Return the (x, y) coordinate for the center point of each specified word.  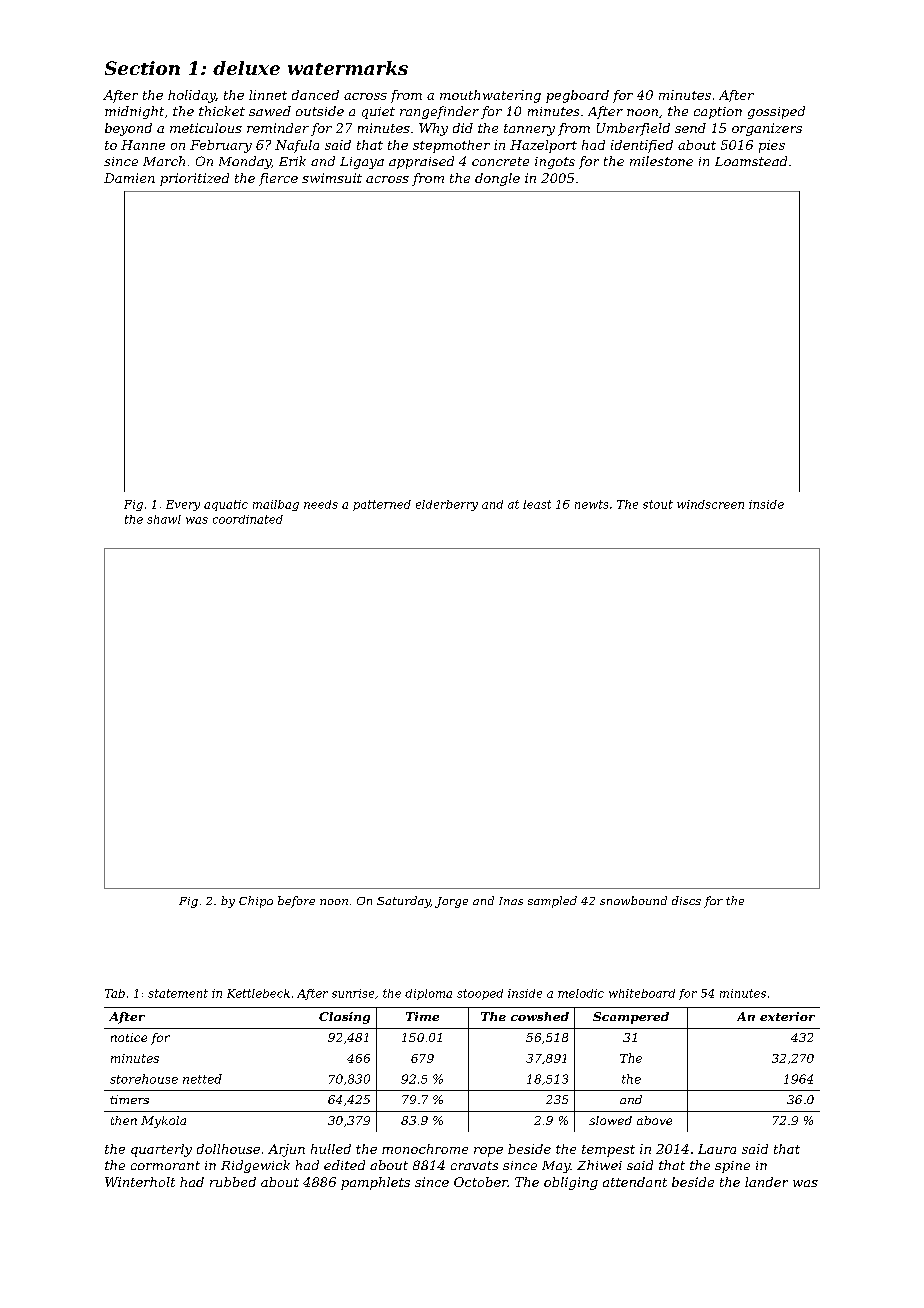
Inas (511, 901)
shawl (164, 519)
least (537, 504)
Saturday (404, 902)
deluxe (246, 68)
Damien (129, 178)
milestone (661, 161)
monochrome (425, 1149)
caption (718, 113)
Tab (115, 993)
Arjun (286, 1150)
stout (658, 504)
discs (686, 900)
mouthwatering (490, 96)
